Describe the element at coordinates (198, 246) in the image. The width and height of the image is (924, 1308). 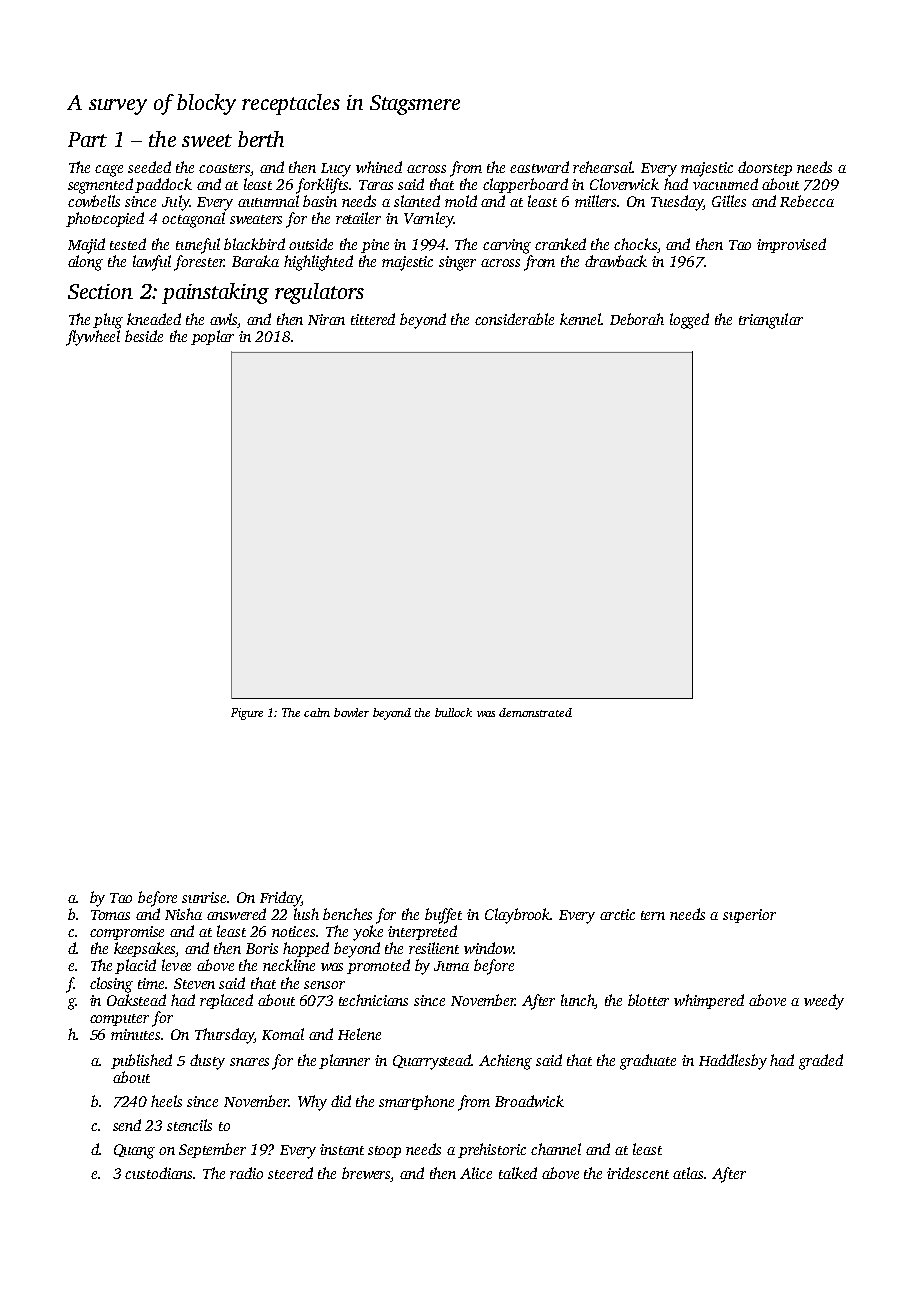
I see `tuneful` at that location.
